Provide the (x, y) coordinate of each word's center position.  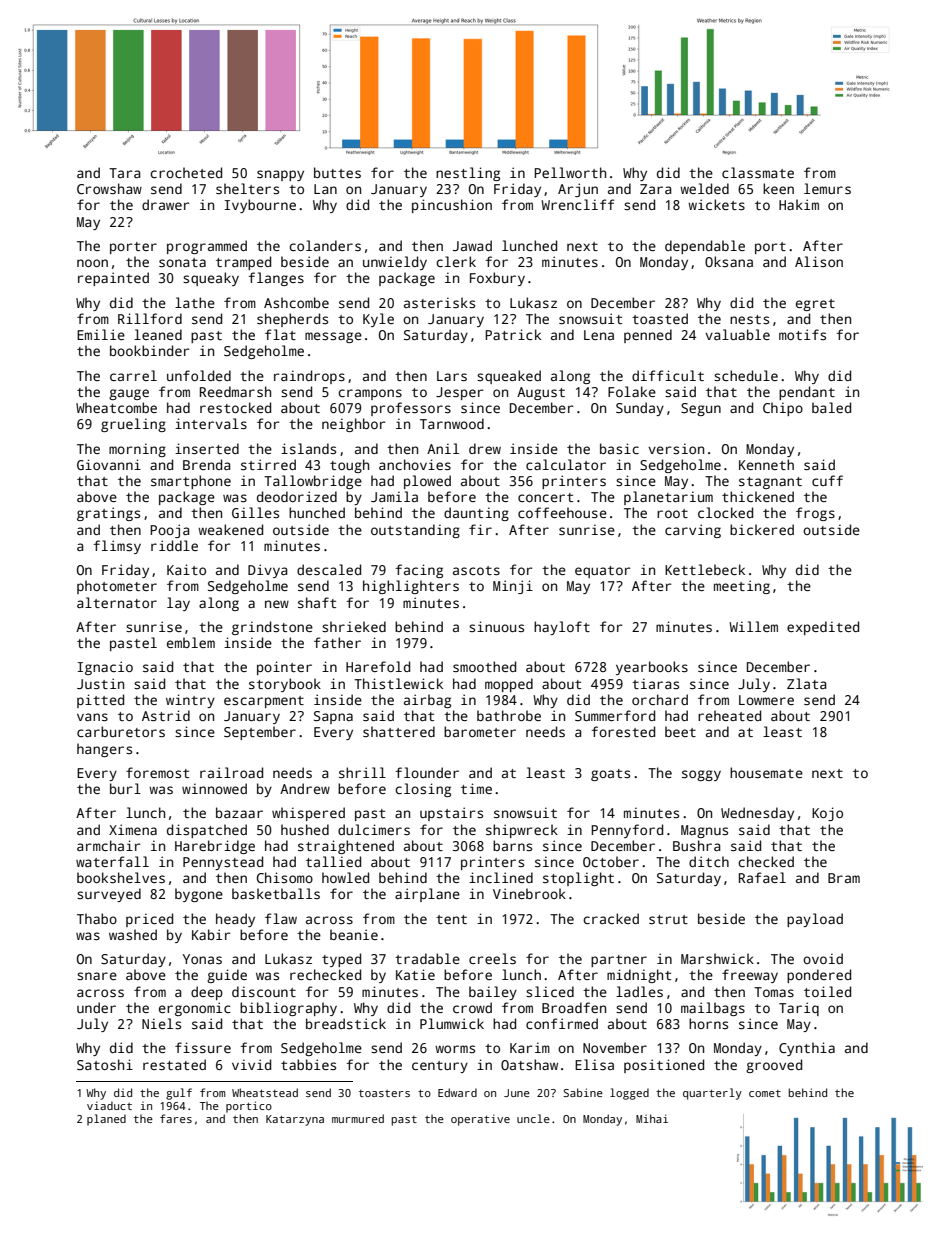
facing (419, 571)
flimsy (117, 547)
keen (778, 188)
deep (207, 993)
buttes (337, 172)
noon (92, 263)
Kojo (827, 814)
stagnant (770, 483)
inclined (501, 877)
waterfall (112, 861)
